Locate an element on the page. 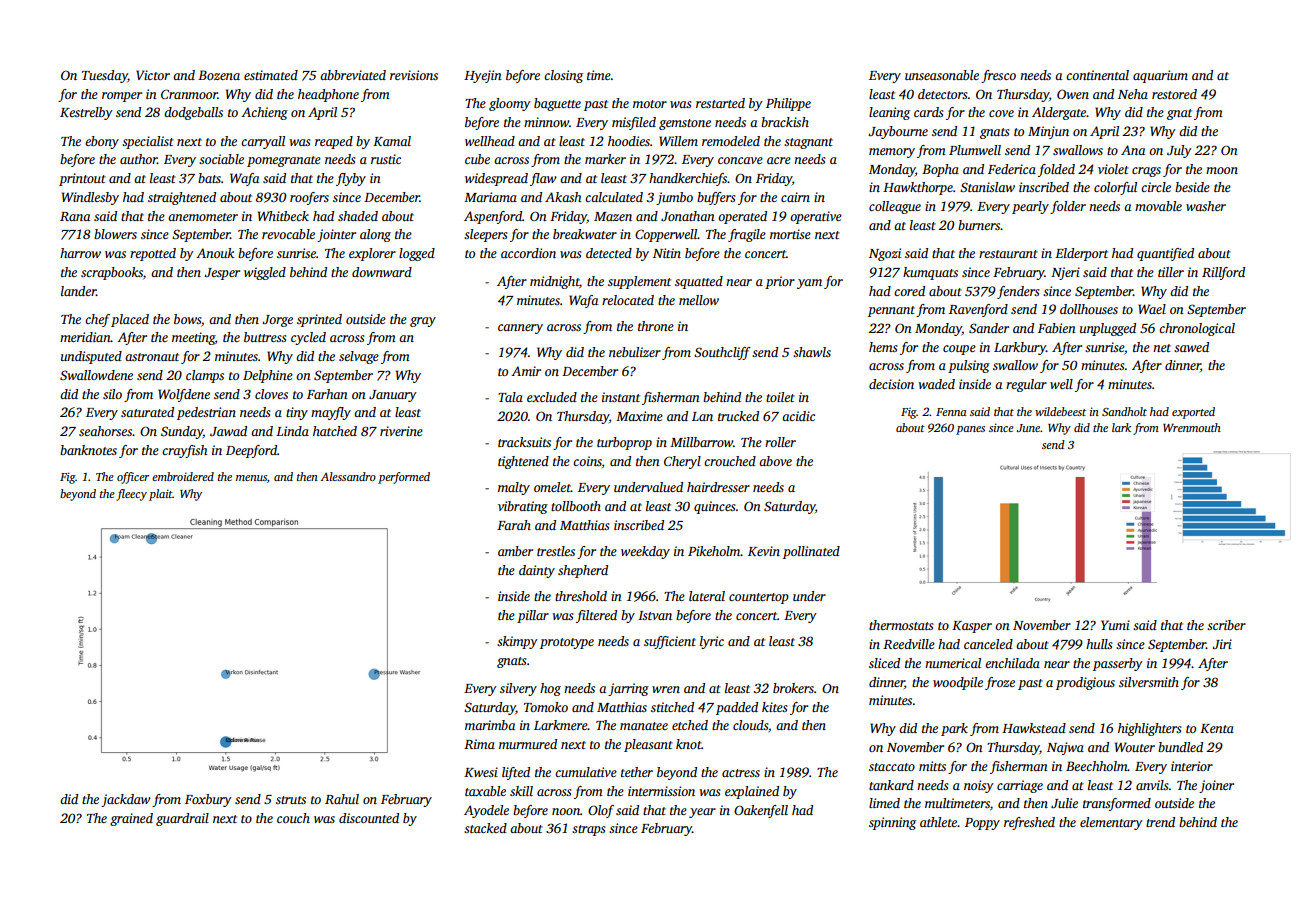  restarted is located at coordinates (720, 103).
